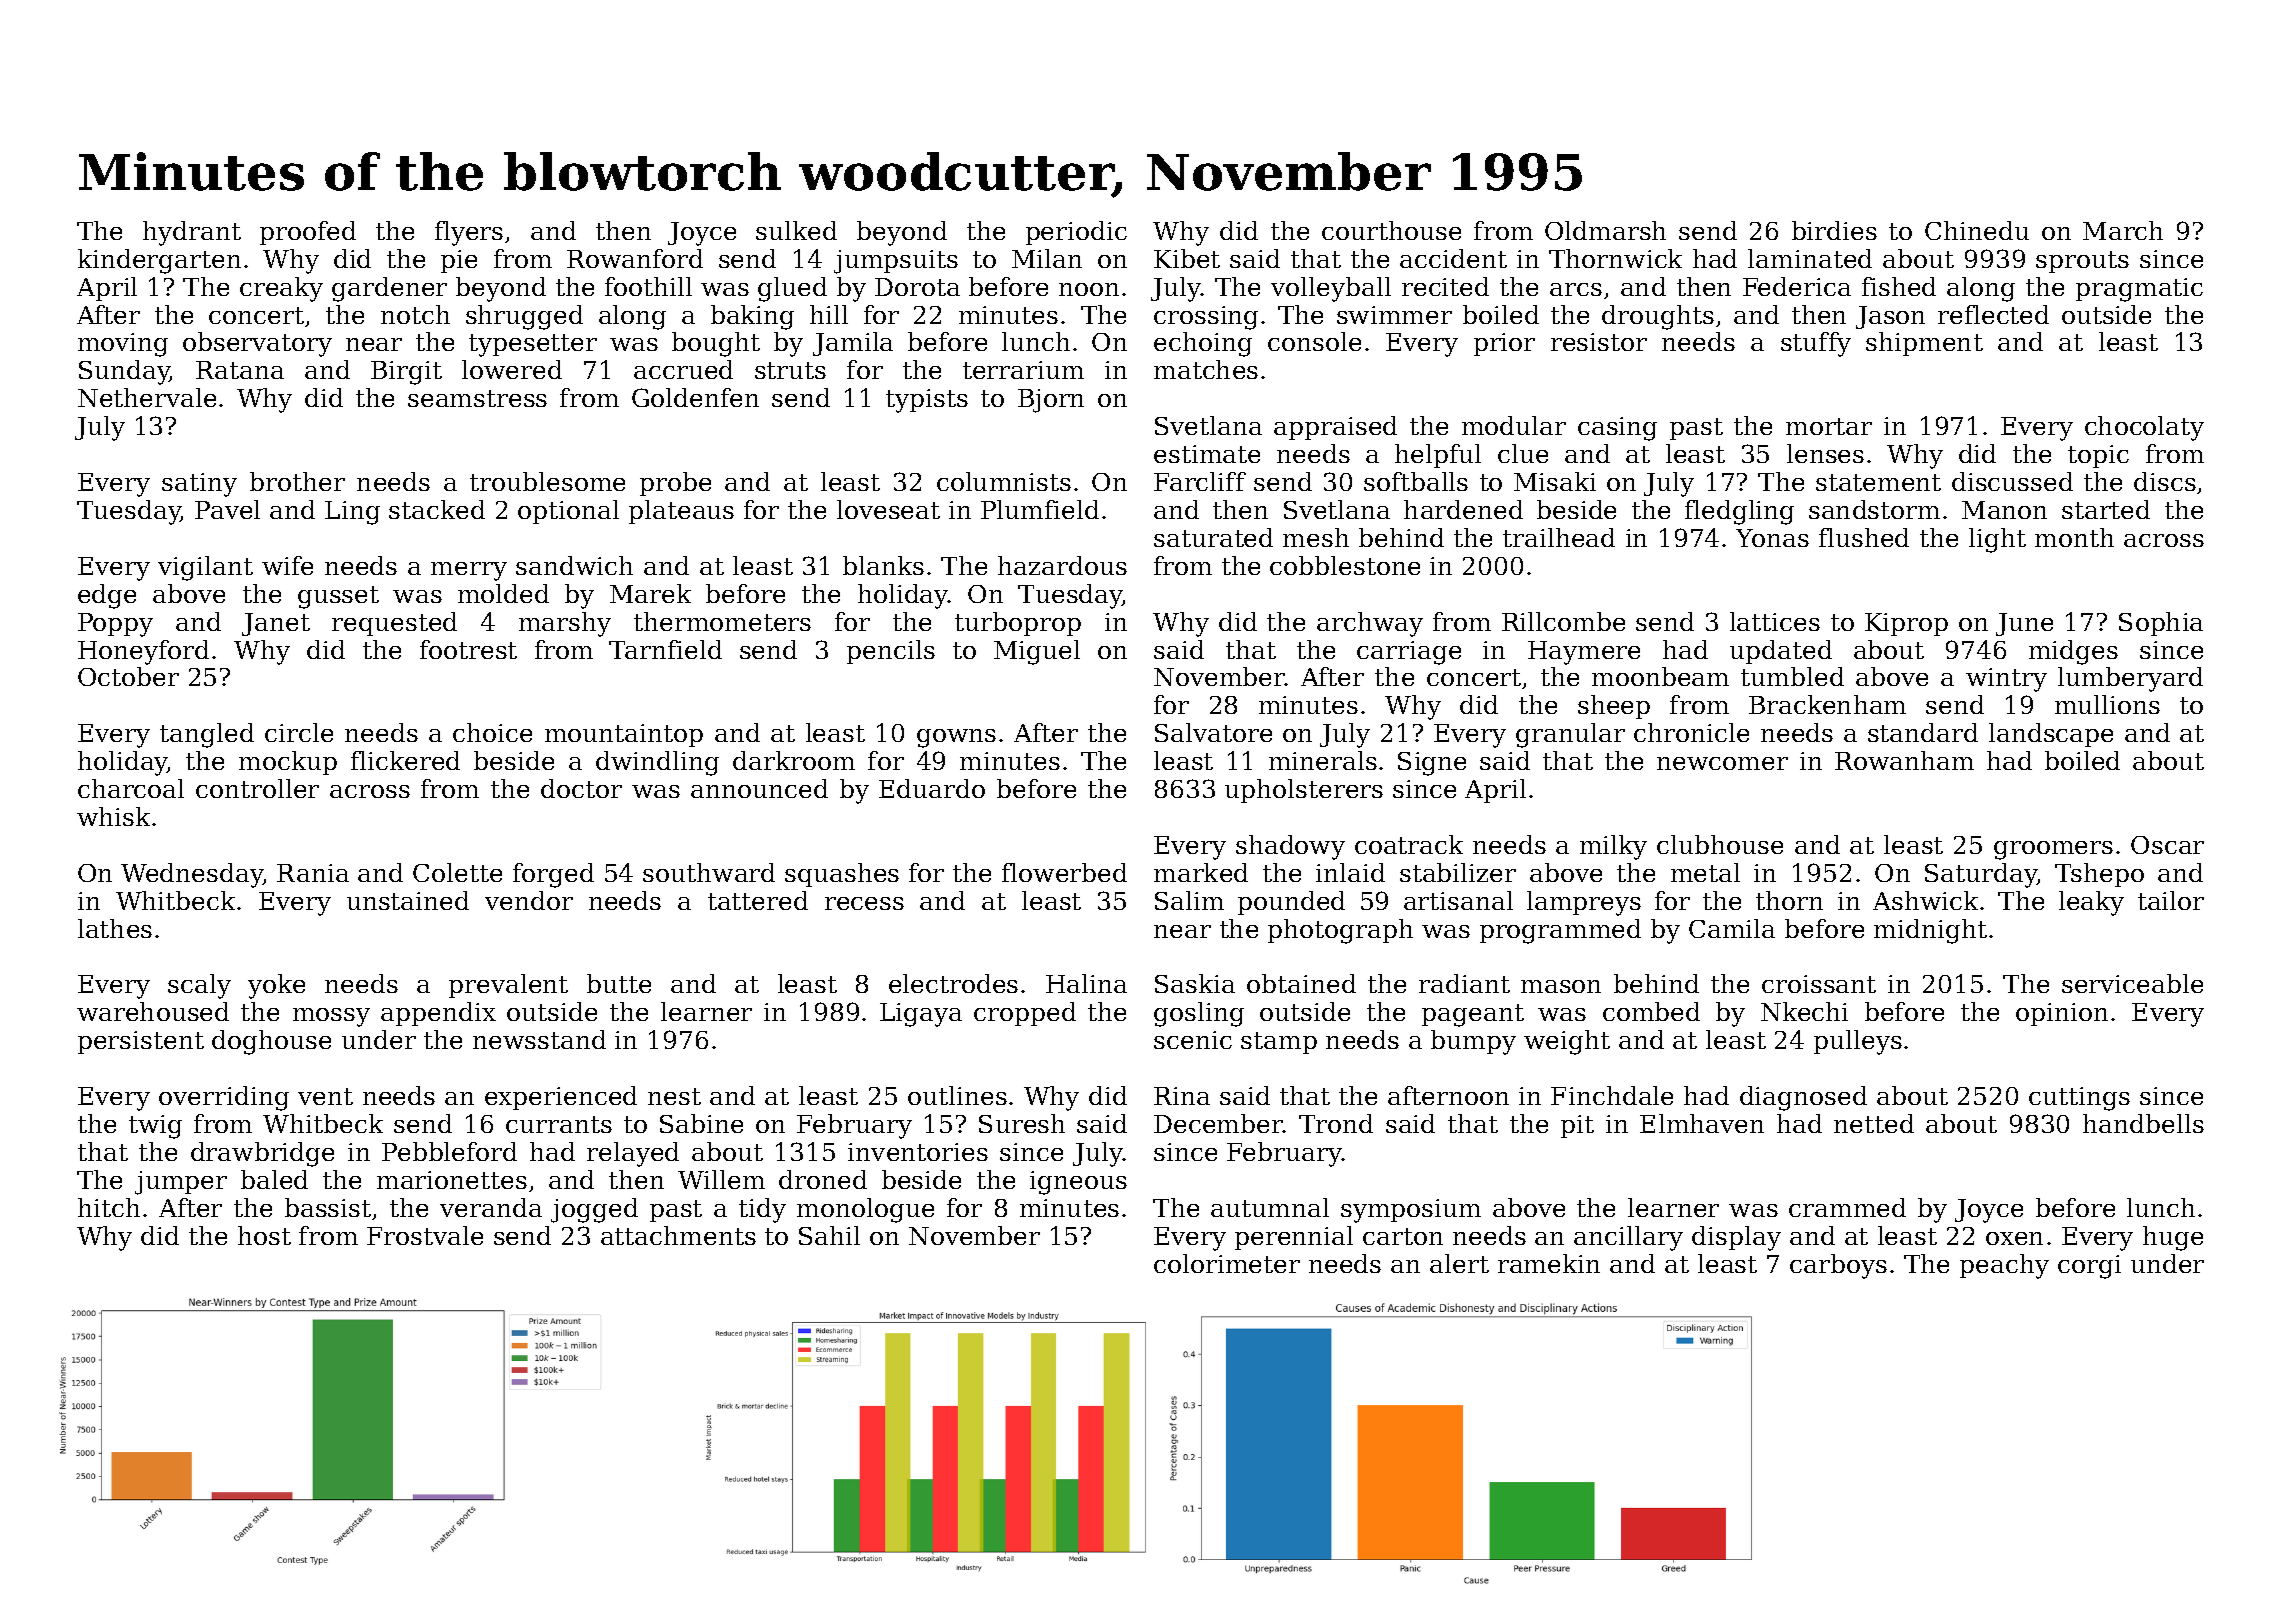 This document has height=1614, width=2282. I want to click on satiny, so click(199, 485).
